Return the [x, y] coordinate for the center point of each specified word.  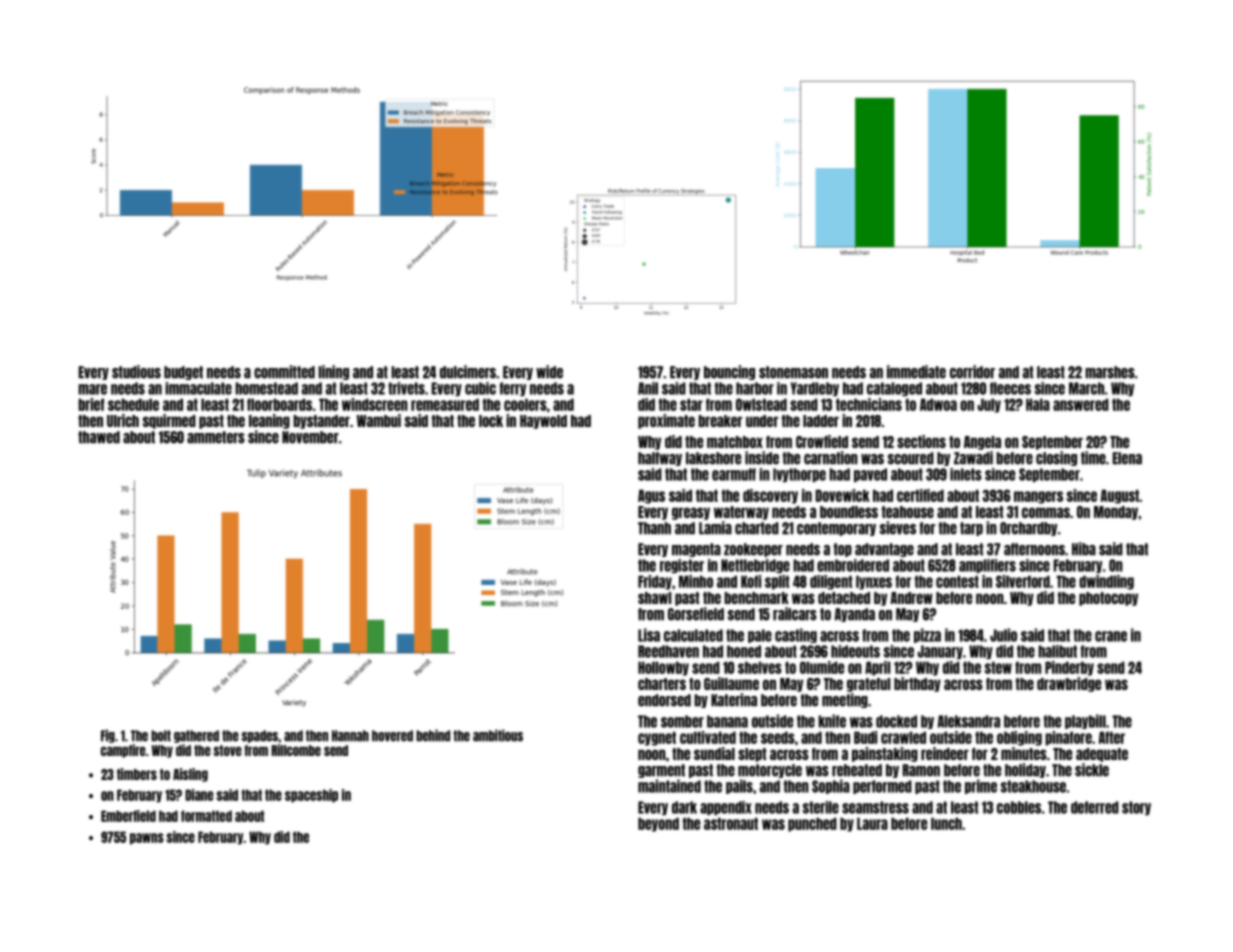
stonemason [793, 372]
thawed [99, 437]
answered [1081, 404]
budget [183, 373]
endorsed [664, 700]
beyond [658, 824]
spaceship [311, 796]
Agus [651, 496]
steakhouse [1033, 786]
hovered [392, 736]
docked [896, 721]
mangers [1038, 497]
